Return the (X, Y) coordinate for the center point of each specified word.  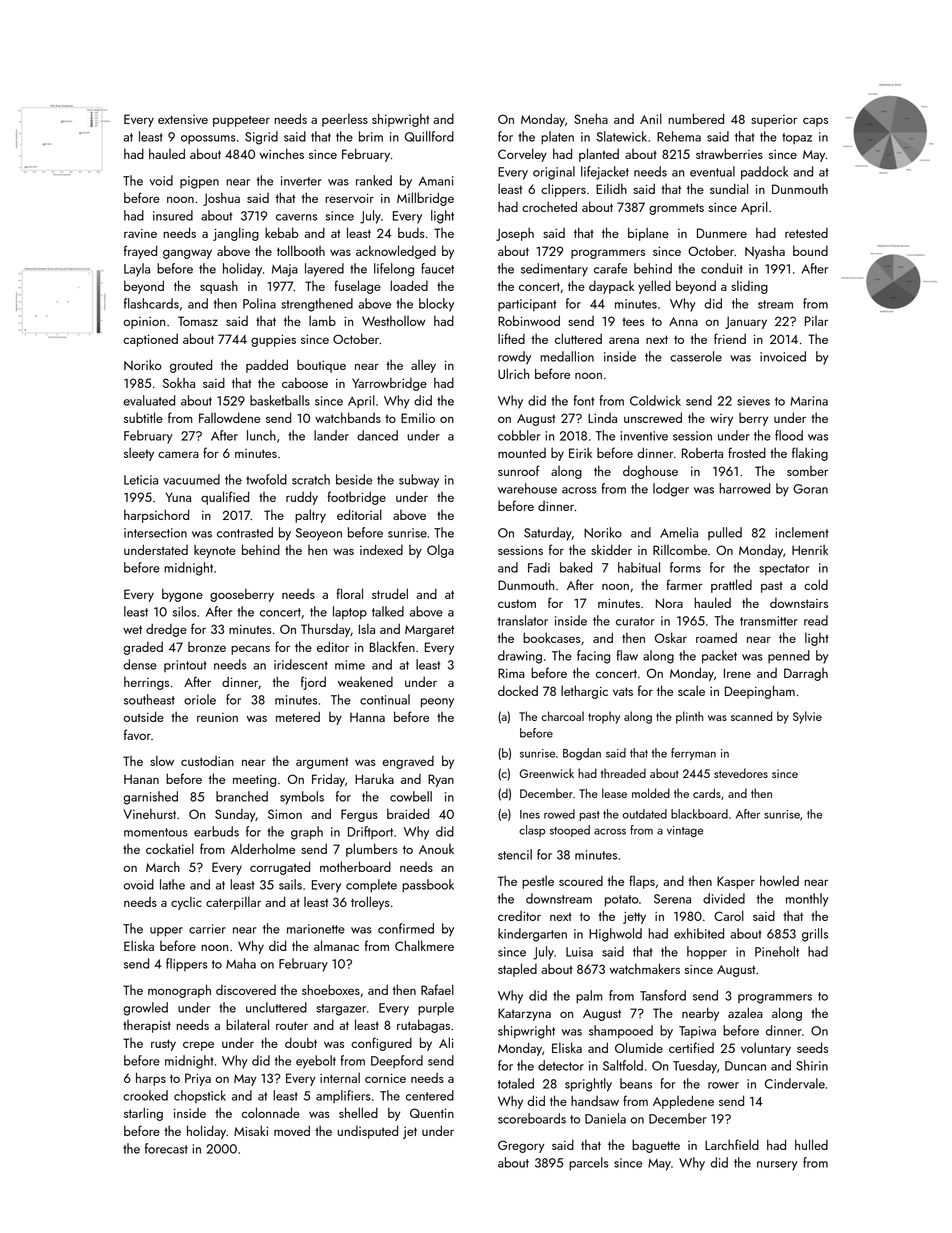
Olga (440, 551)
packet (719, 657)
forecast (166, 1148)
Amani (436, 181)
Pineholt (777, 951)
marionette (316, 929)
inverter (301, 181)
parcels (589, 1164)
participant (527, 305)
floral (349, 593)
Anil (651, 118)
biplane (648, 234)
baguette (656, 1146)
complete (371, 886)
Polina (259, 303)
